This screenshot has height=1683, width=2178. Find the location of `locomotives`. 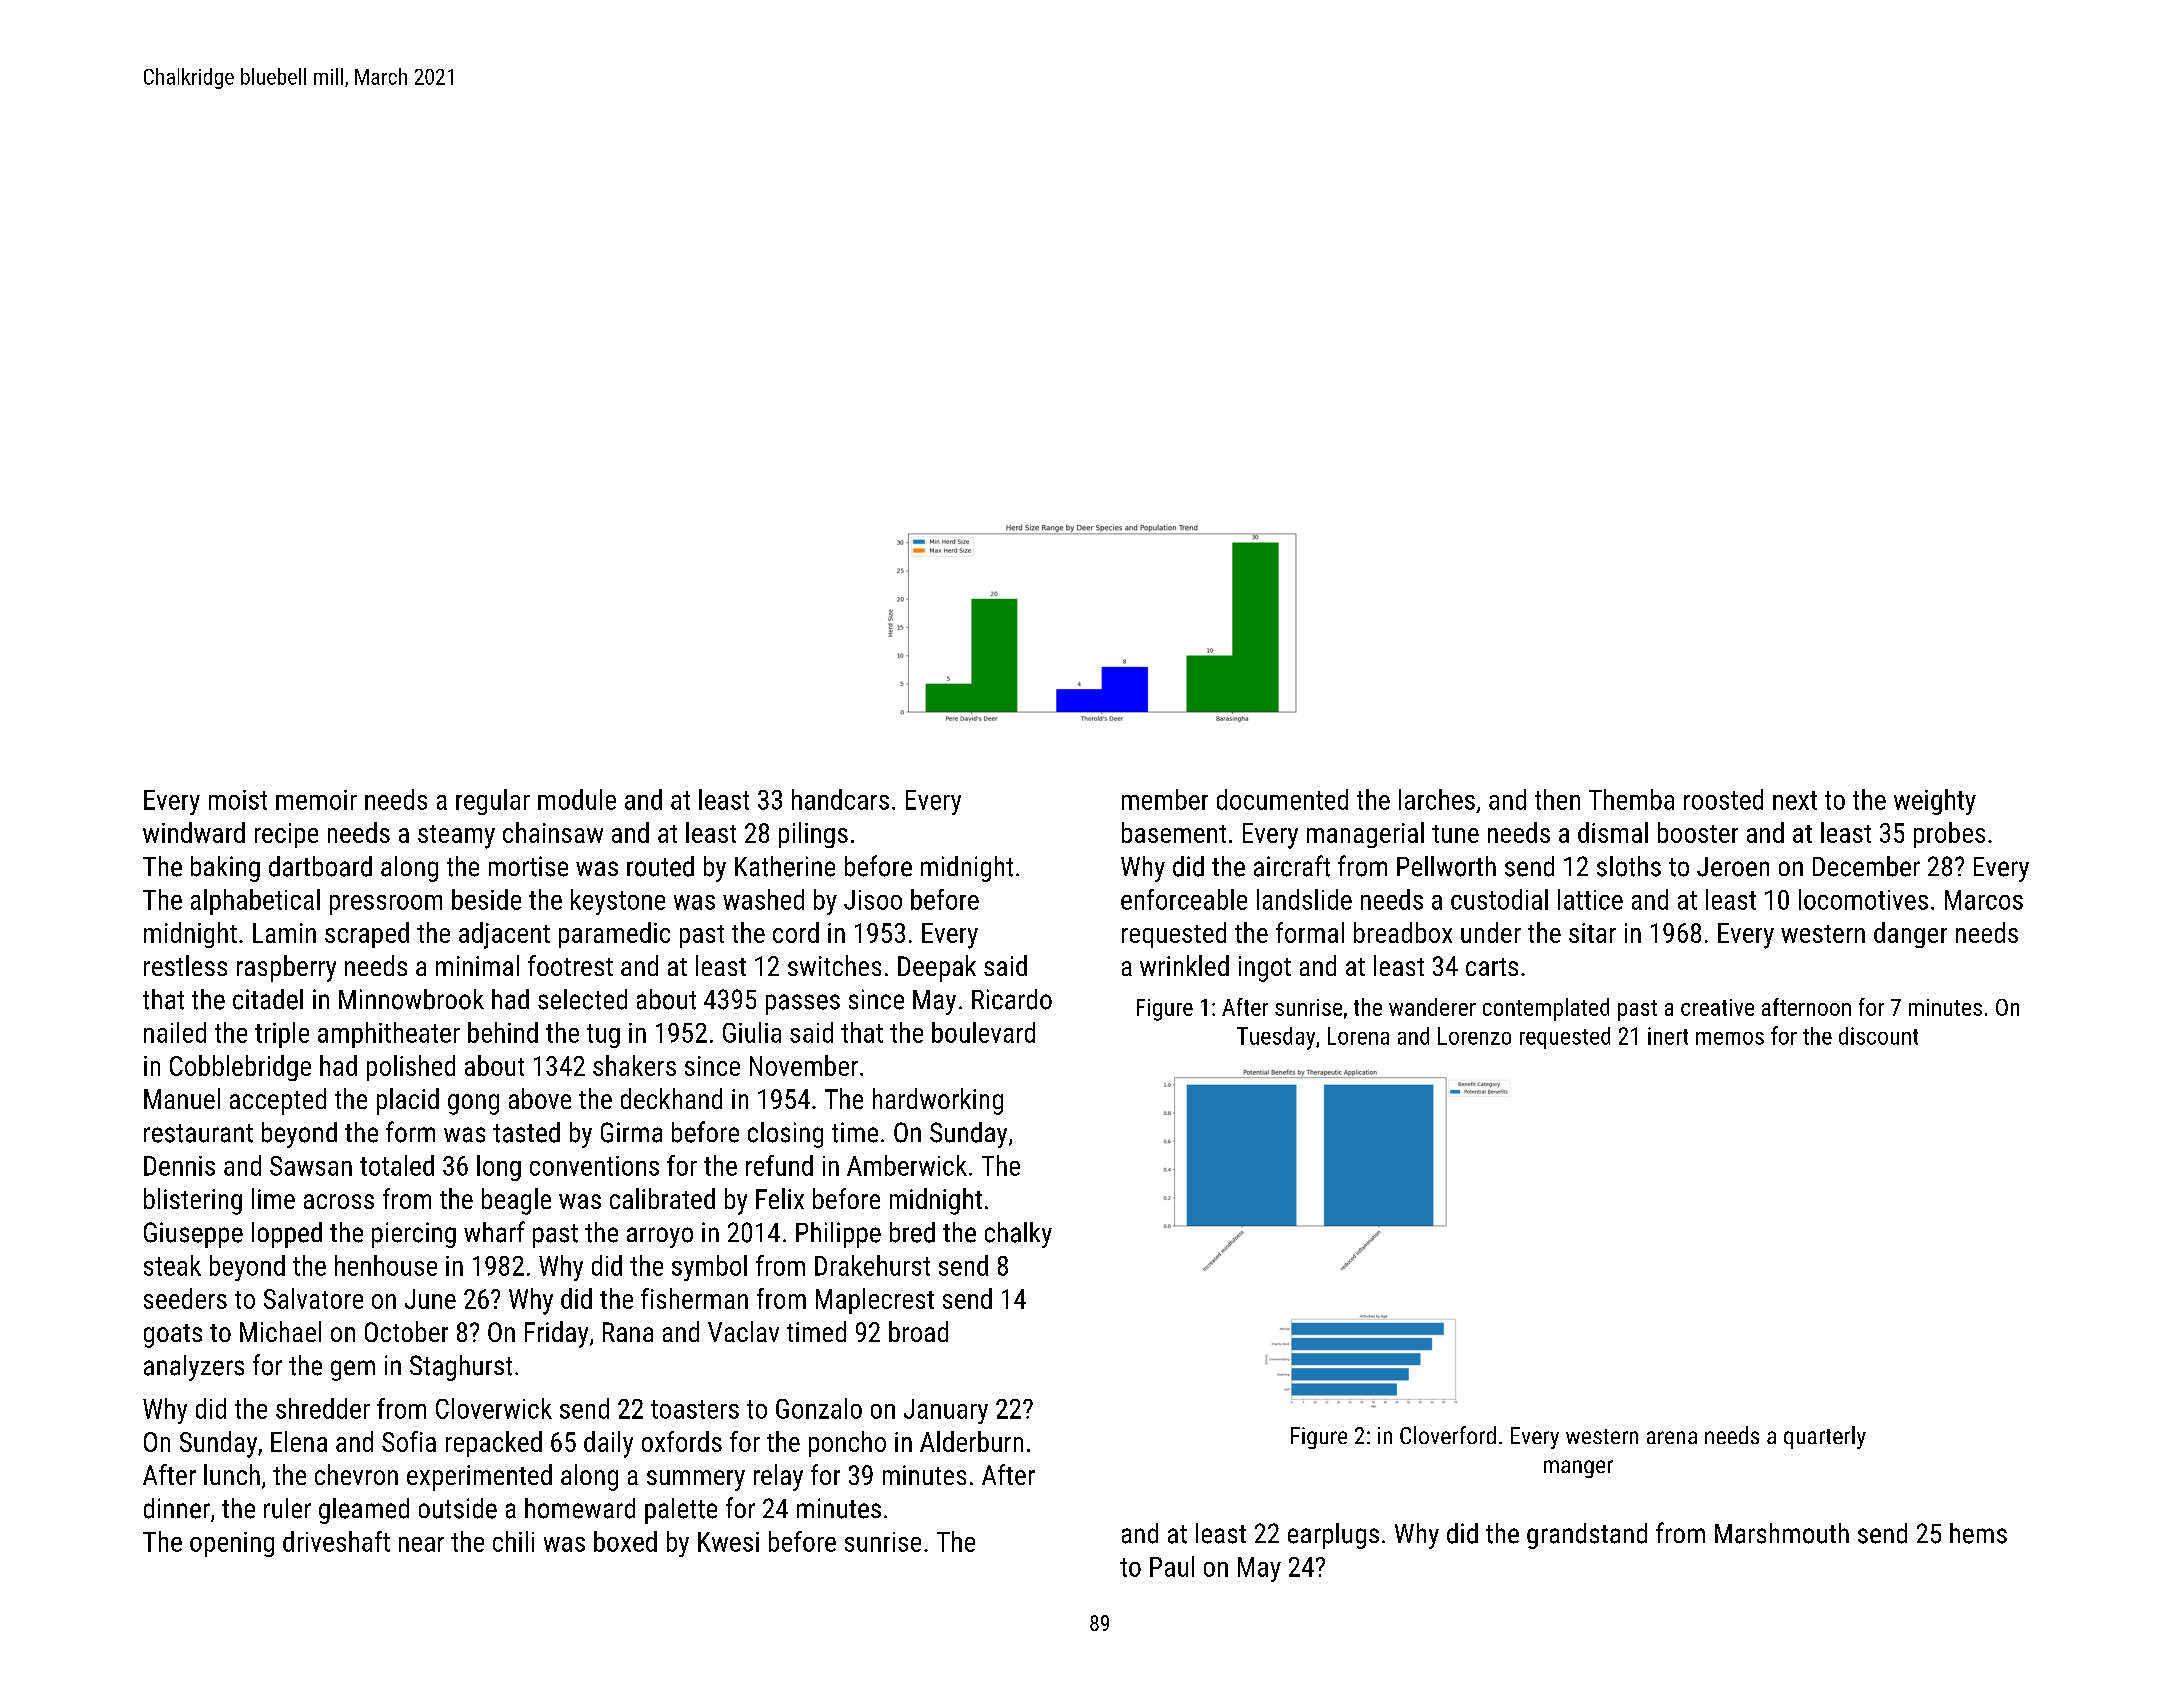

locomotives is located at coordinates (1863, 899).
